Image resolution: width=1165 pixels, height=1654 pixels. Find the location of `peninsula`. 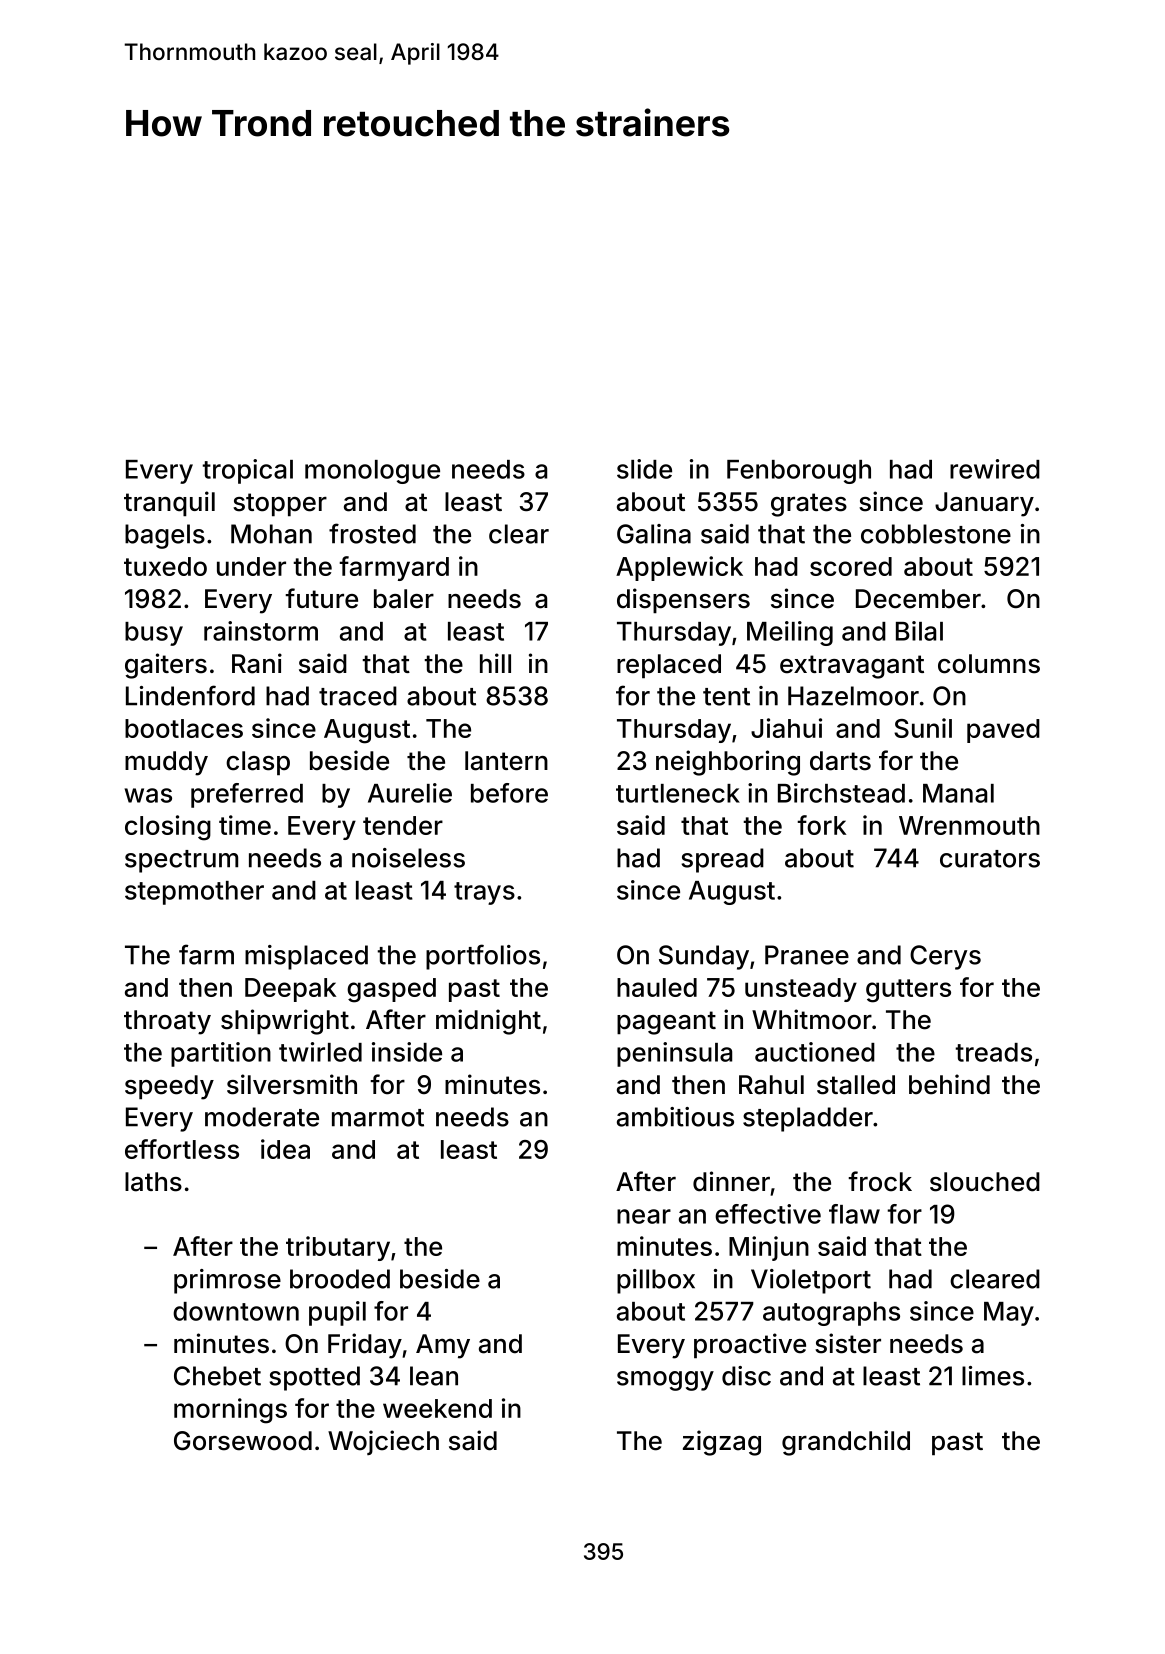

peninsula is located at coordinates (674, 1054).
